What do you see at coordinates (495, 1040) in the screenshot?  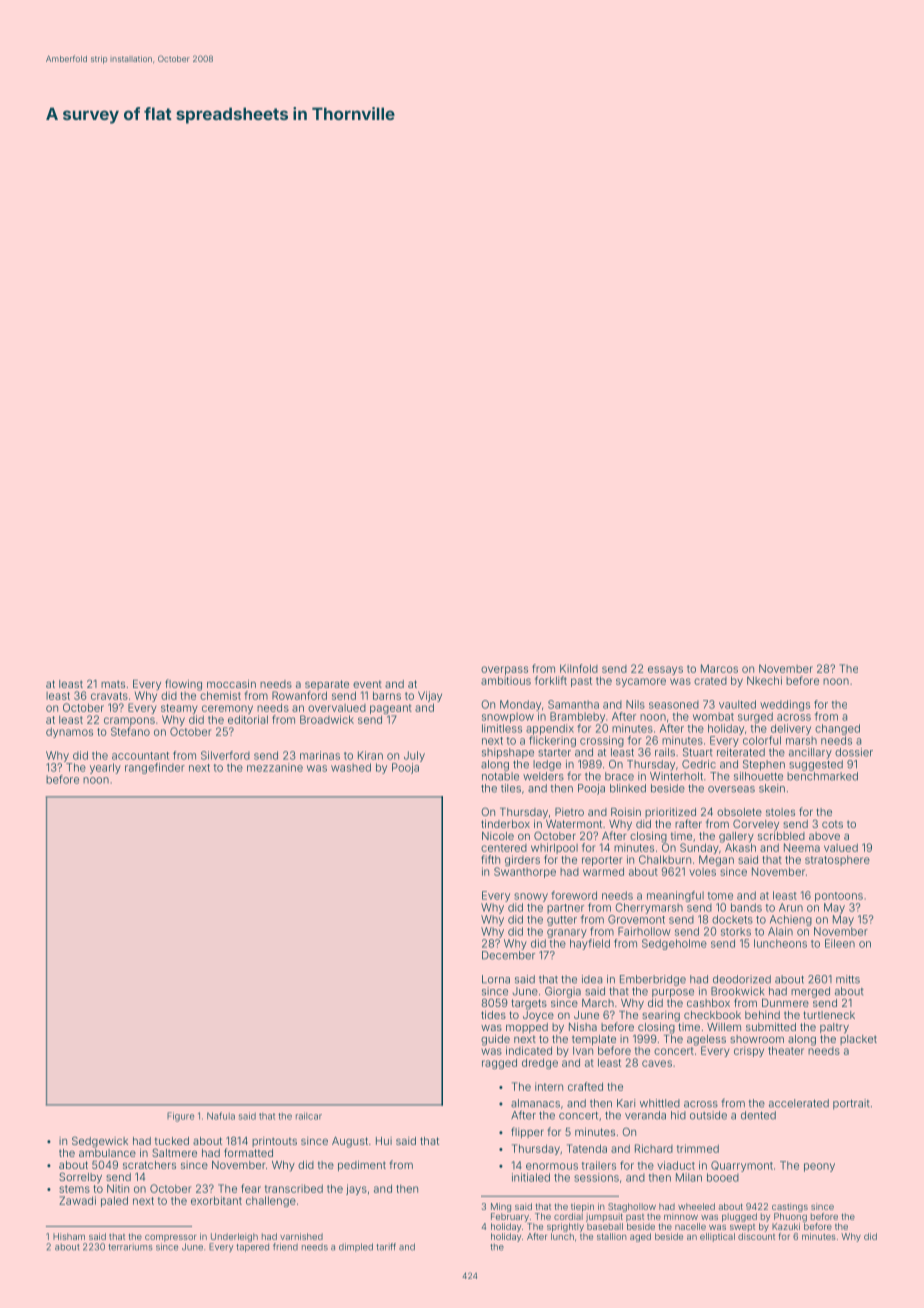 I see `guide` at bounding box center [495, 1040].
